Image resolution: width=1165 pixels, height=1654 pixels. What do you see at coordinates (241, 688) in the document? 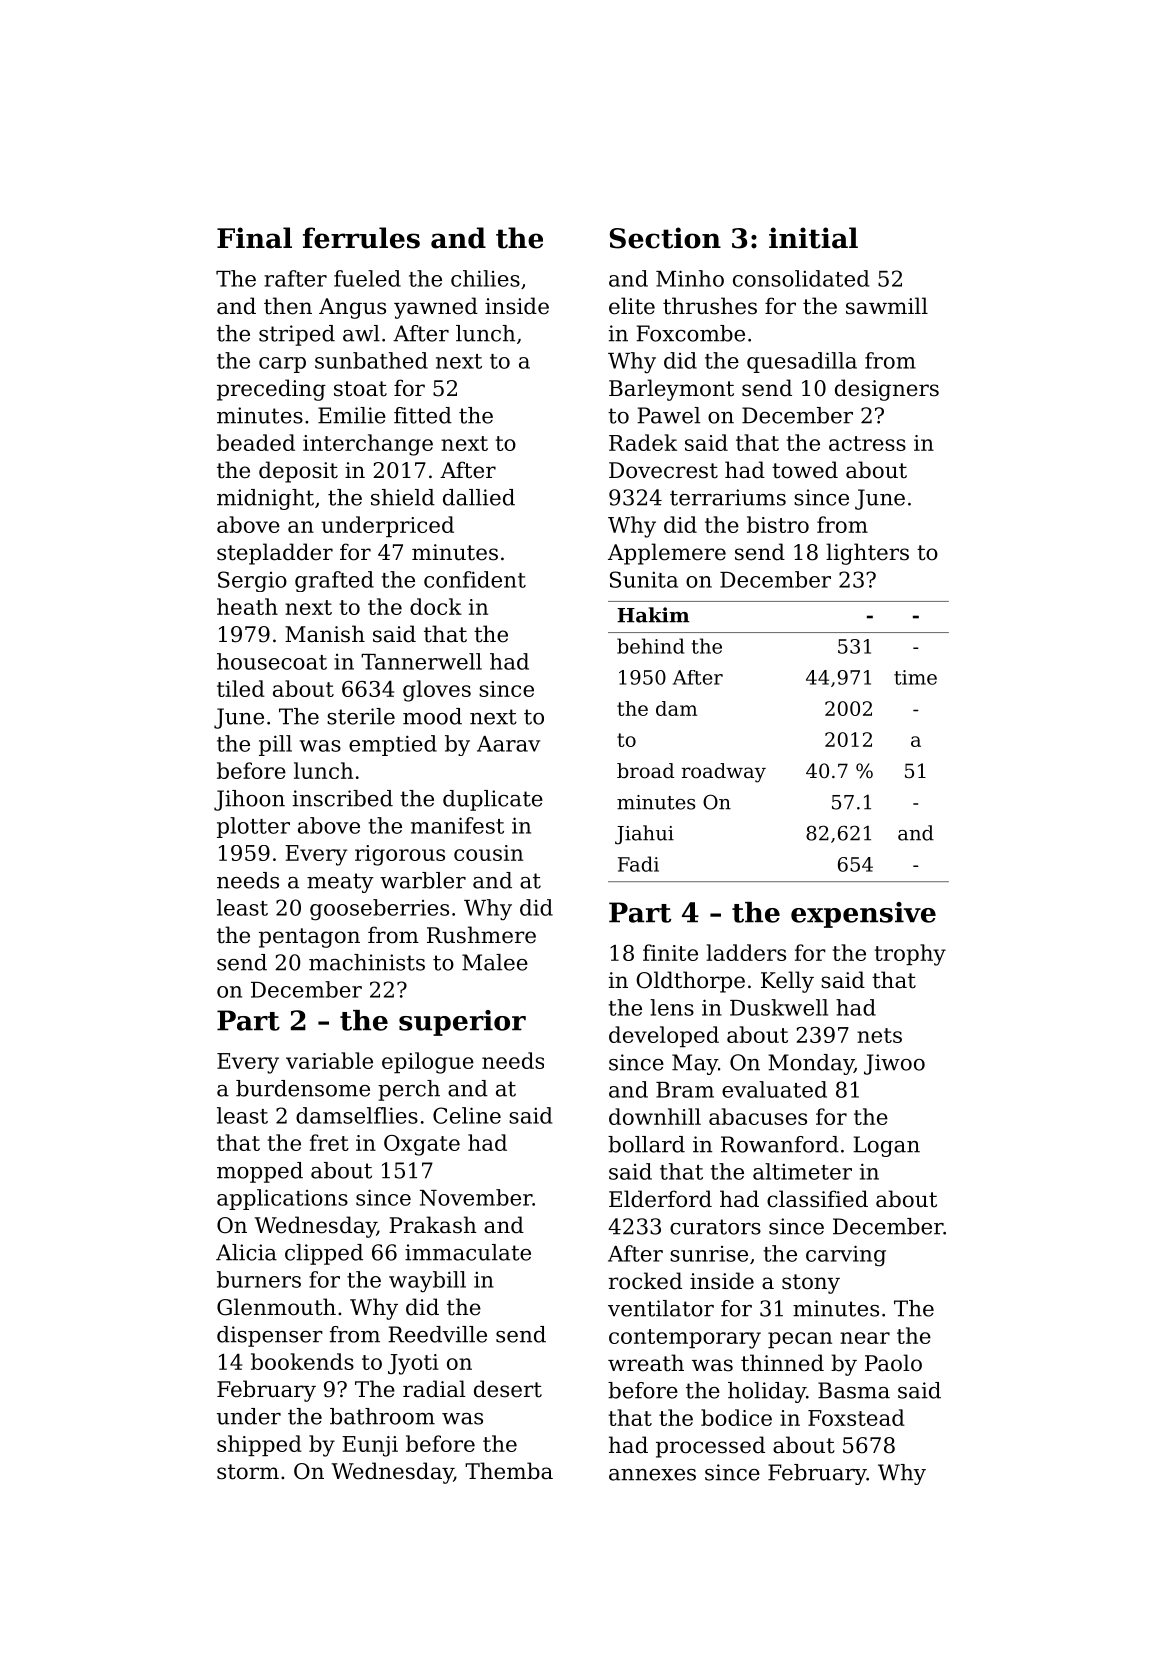
I see `tiled` at bounding box center [241, 688].
